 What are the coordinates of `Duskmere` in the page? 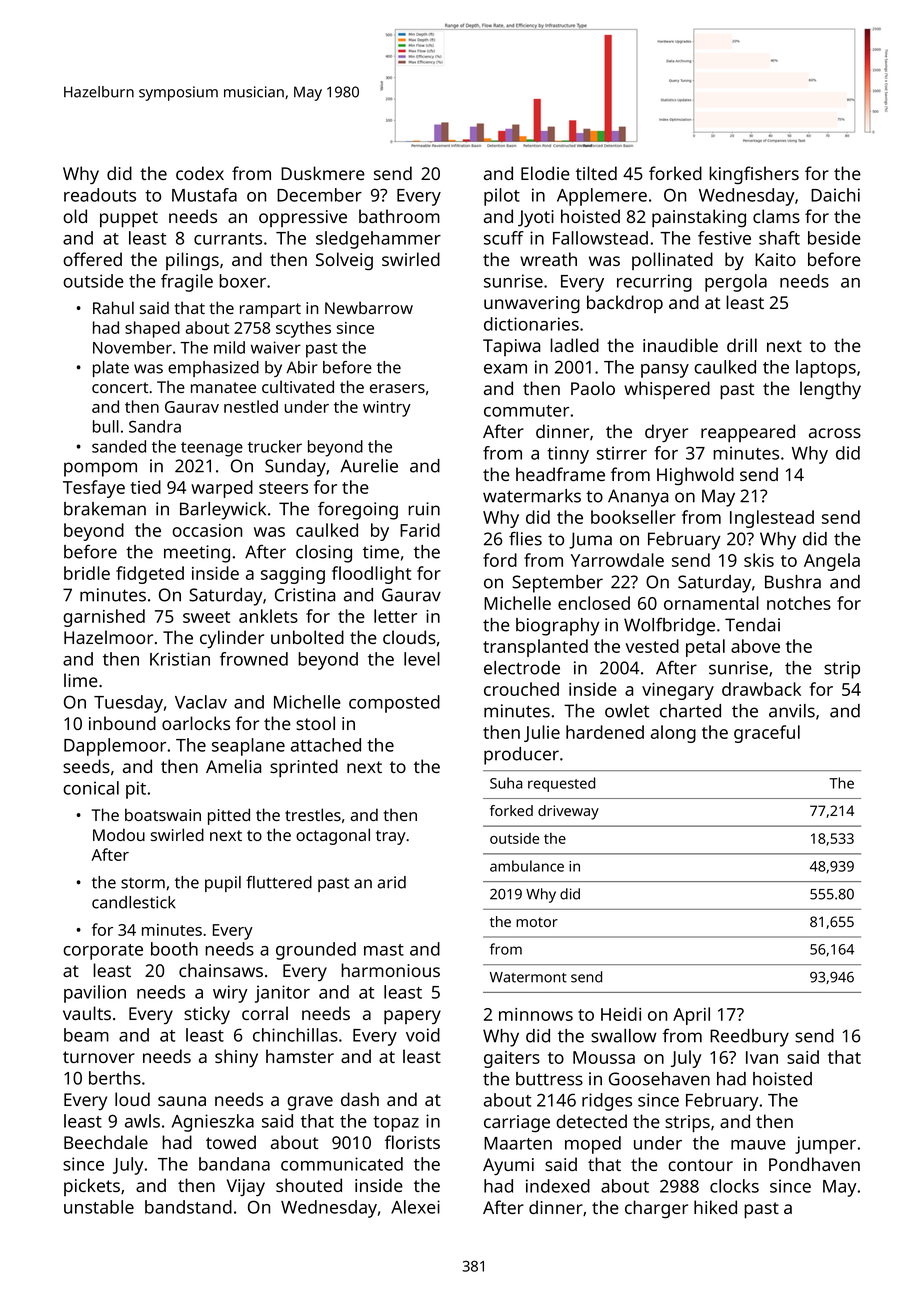 It's located at (323, 173).
